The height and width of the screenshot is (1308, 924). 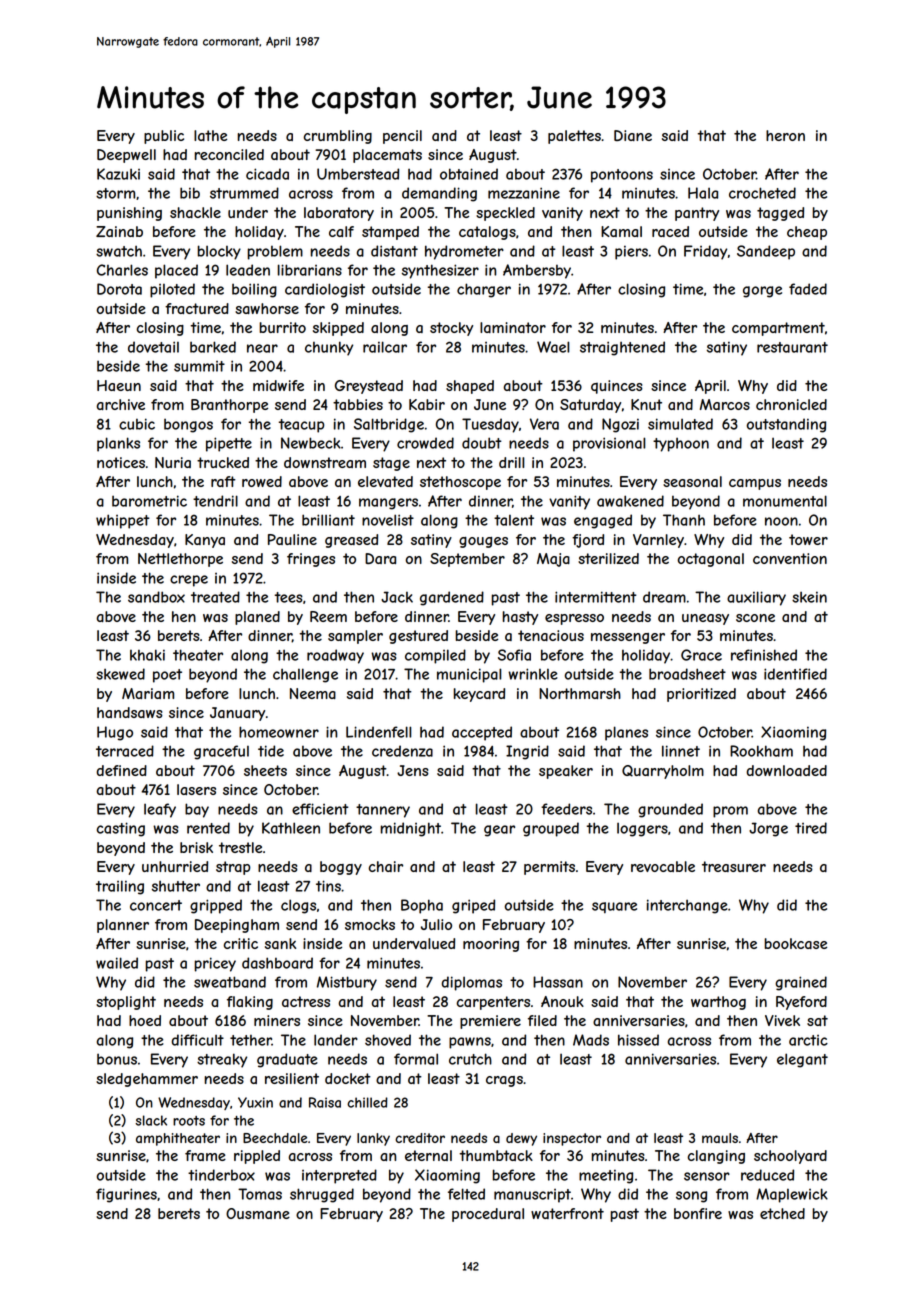 I want to click on procedural, so click(x=488, y=1215).
